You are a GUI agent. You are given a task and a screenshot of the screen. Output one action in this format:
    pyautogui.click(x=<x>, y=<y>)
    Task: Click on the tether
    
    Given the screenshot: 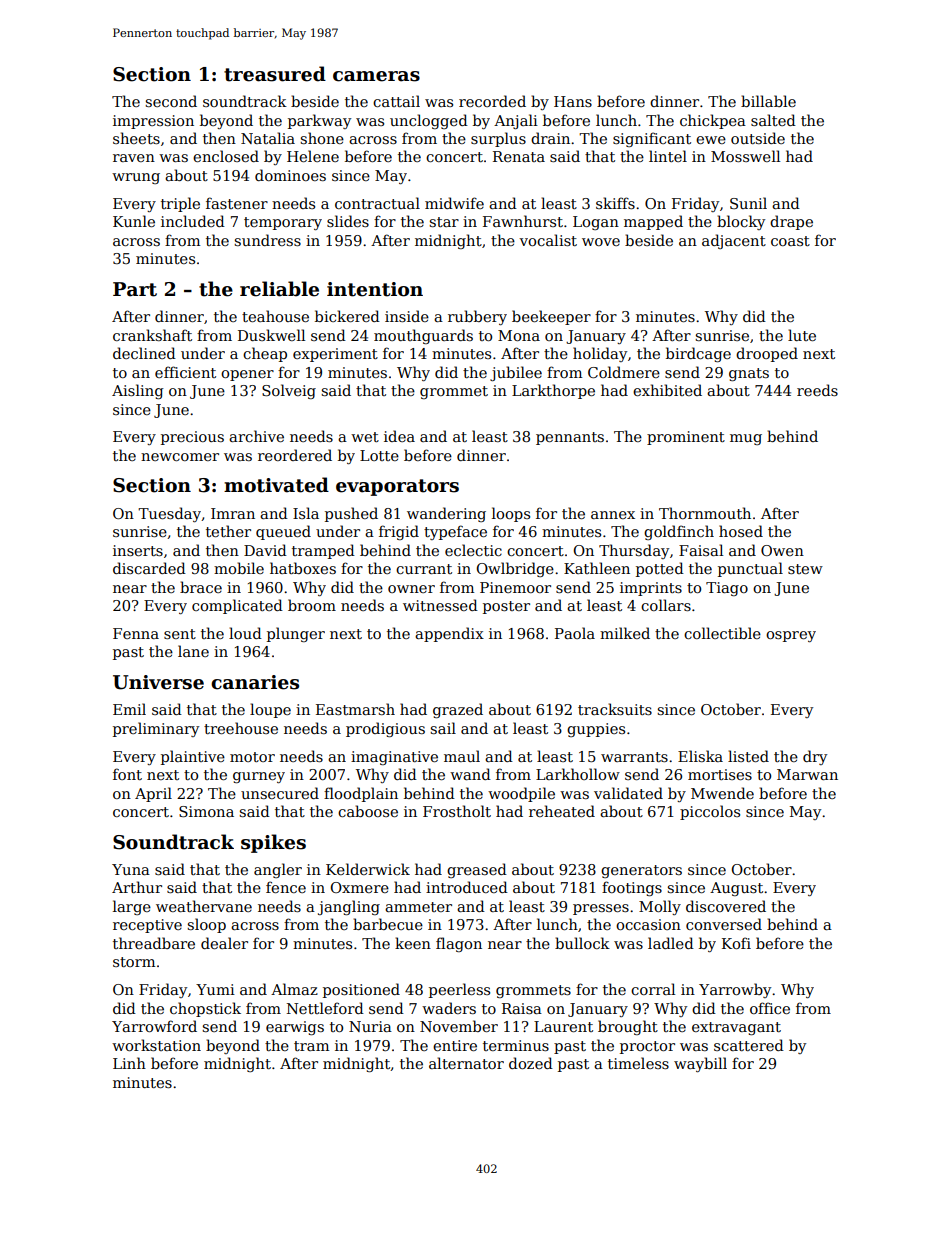 What is the action you would take?
    pyautogui.click(x=228, y=531)
